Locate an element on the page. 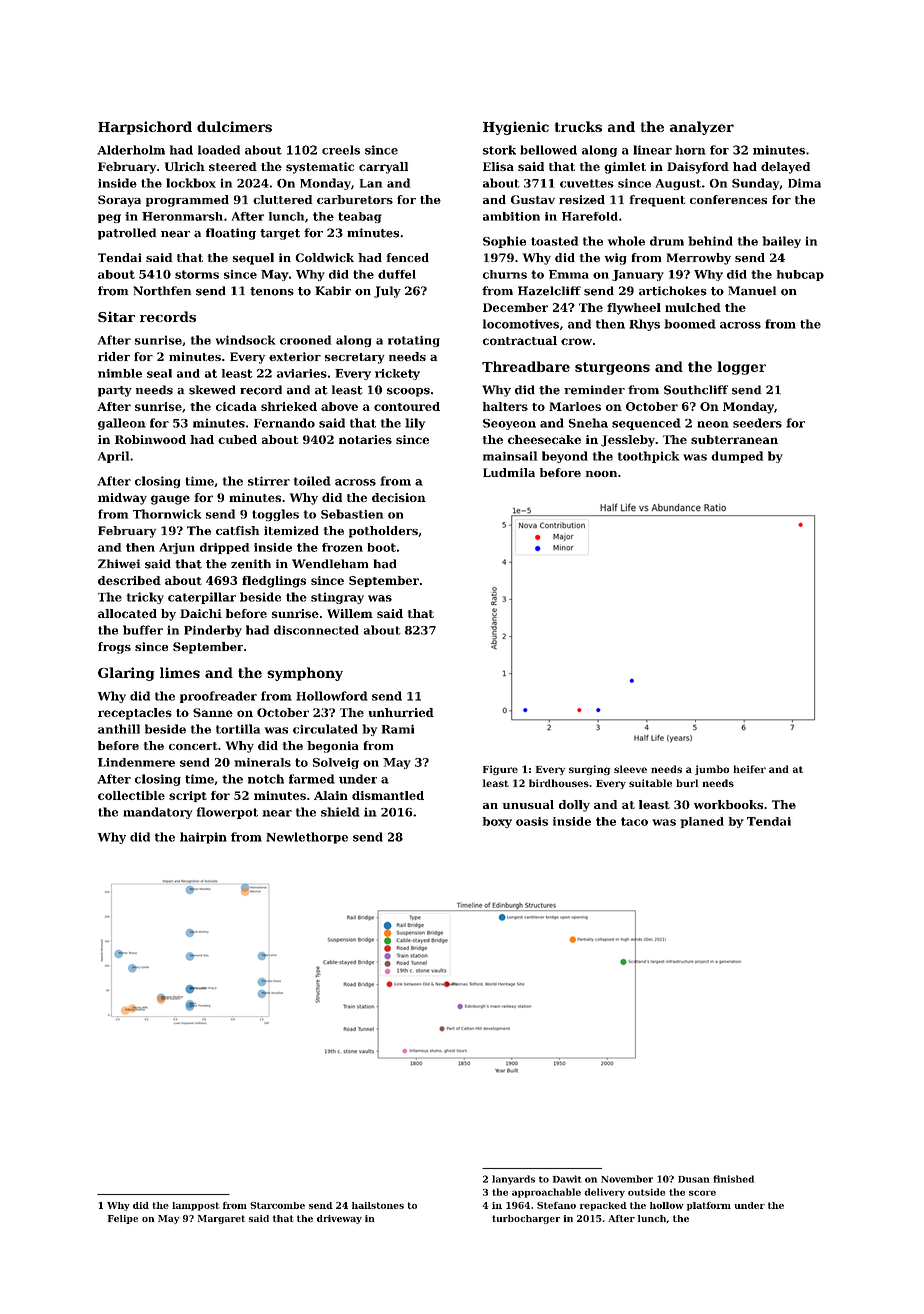 This image has height=1314, width=924. logger is located at coordinates (741, 368).
